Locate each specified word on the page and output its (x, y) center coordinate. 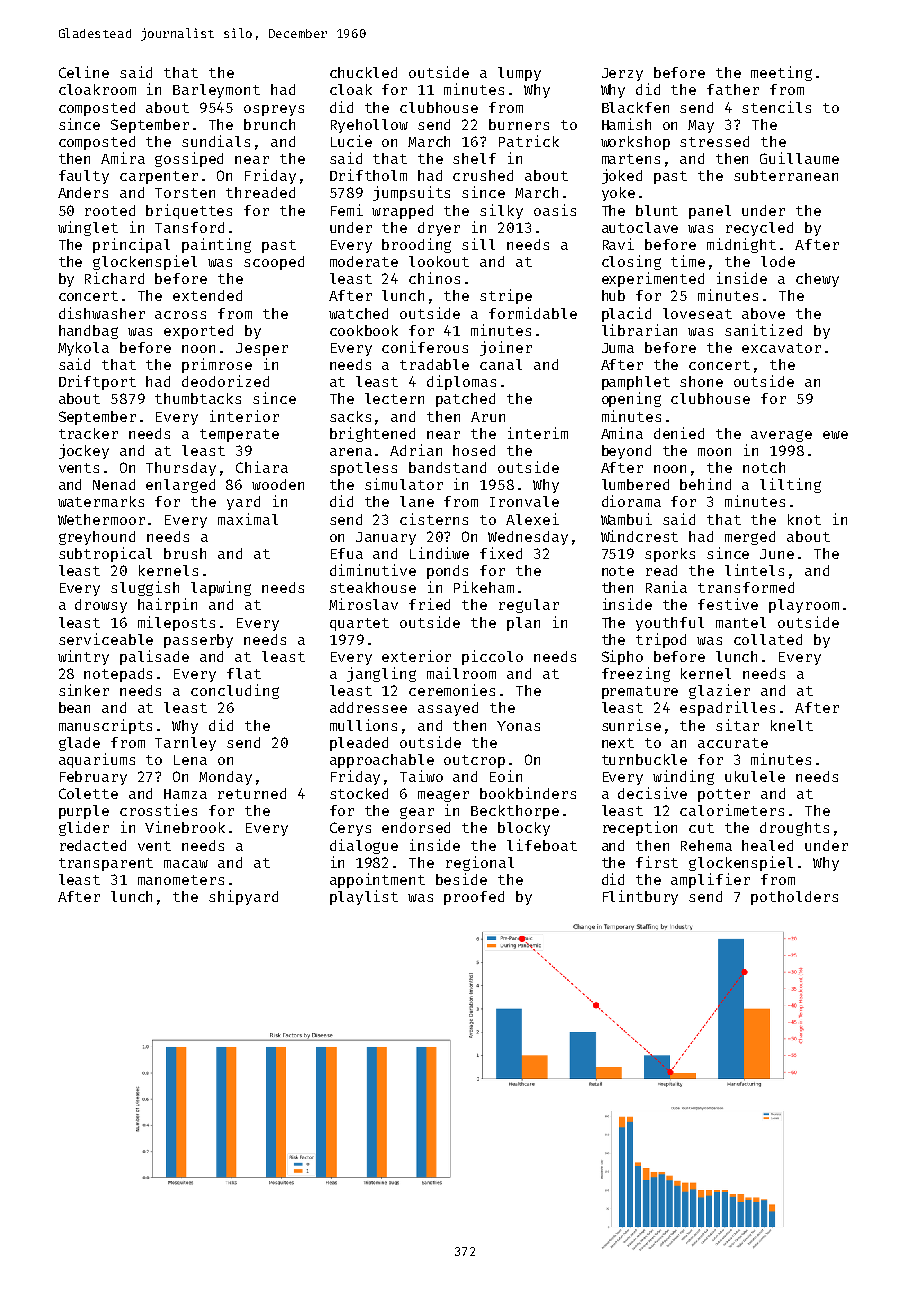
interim (538, 433)
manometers (181, 880)
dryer (439, 229)
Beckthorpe (515, 812)
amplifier (710, 880)
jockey (84, 451)
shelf (474, 158)
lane (417, 501)
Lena (190, 760)
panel (710, 212)
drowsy (101, 606)
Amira (123, 158)
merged (750, 538)
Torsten (185, 193)
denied (679, 433)
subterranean (786, 175)
